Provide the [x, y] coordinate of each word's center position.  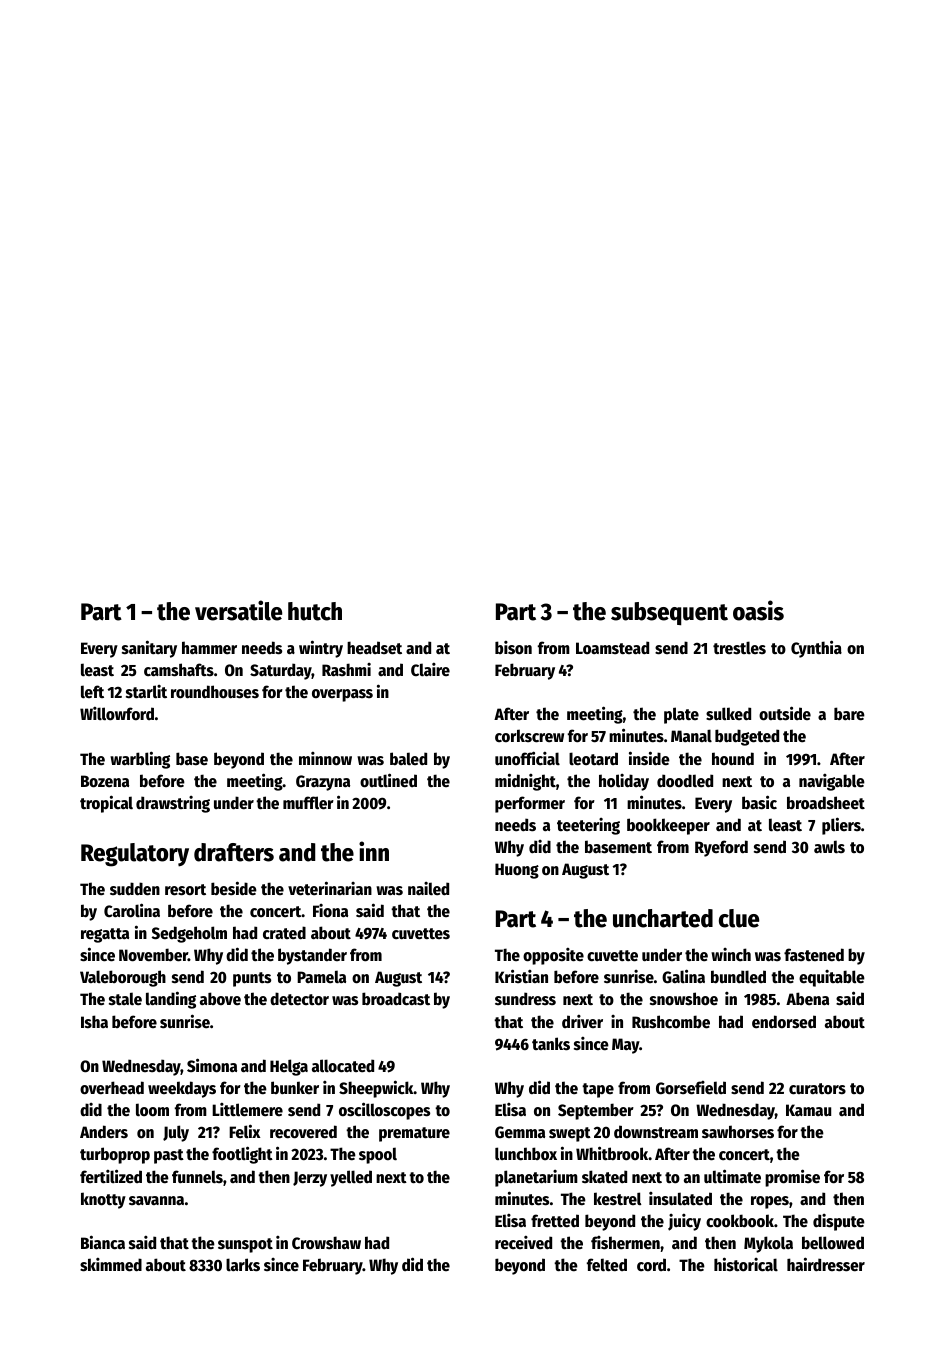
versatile [238, 610]
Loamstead [612, 648]
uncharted [663, 918]
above [220, 999]
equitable [832, 978]
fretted [555, 1221]
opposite [553, 956]
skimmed [111, 1265]
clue [739, 918]
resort [185, 890]
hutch [315, 611]
